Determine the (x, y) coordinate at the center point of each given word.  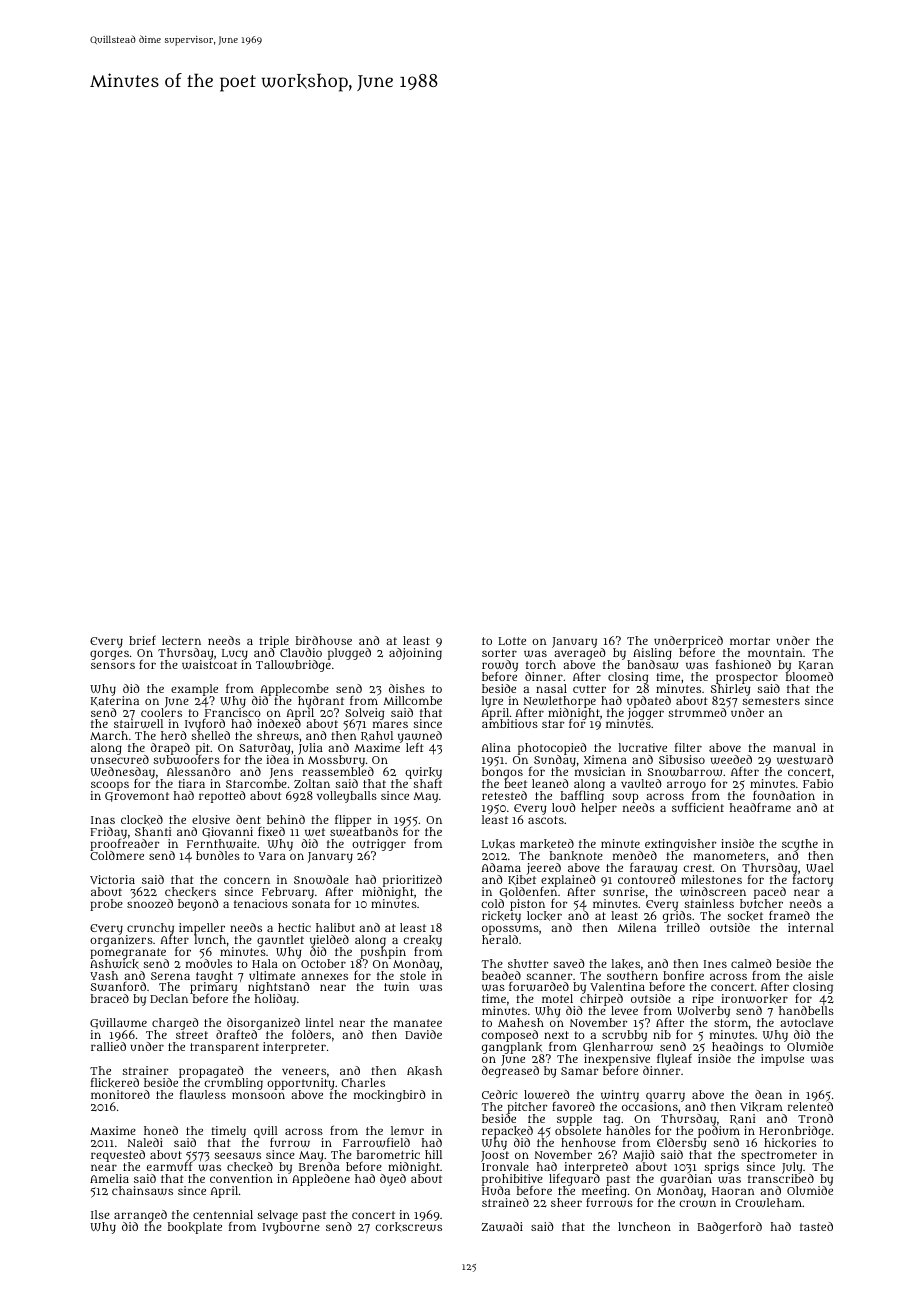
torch (541, 664)
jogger (645, 714)
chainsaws (142, 1190)
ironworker (754, 999)
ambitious (510, 724)
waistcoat (209, 664)
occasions (650, 1106)
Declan (169, 999)
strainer (145, 1070)
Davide (423, 1034)
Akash (424, 1071)
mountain (775, 652)
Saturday (264, 749)
